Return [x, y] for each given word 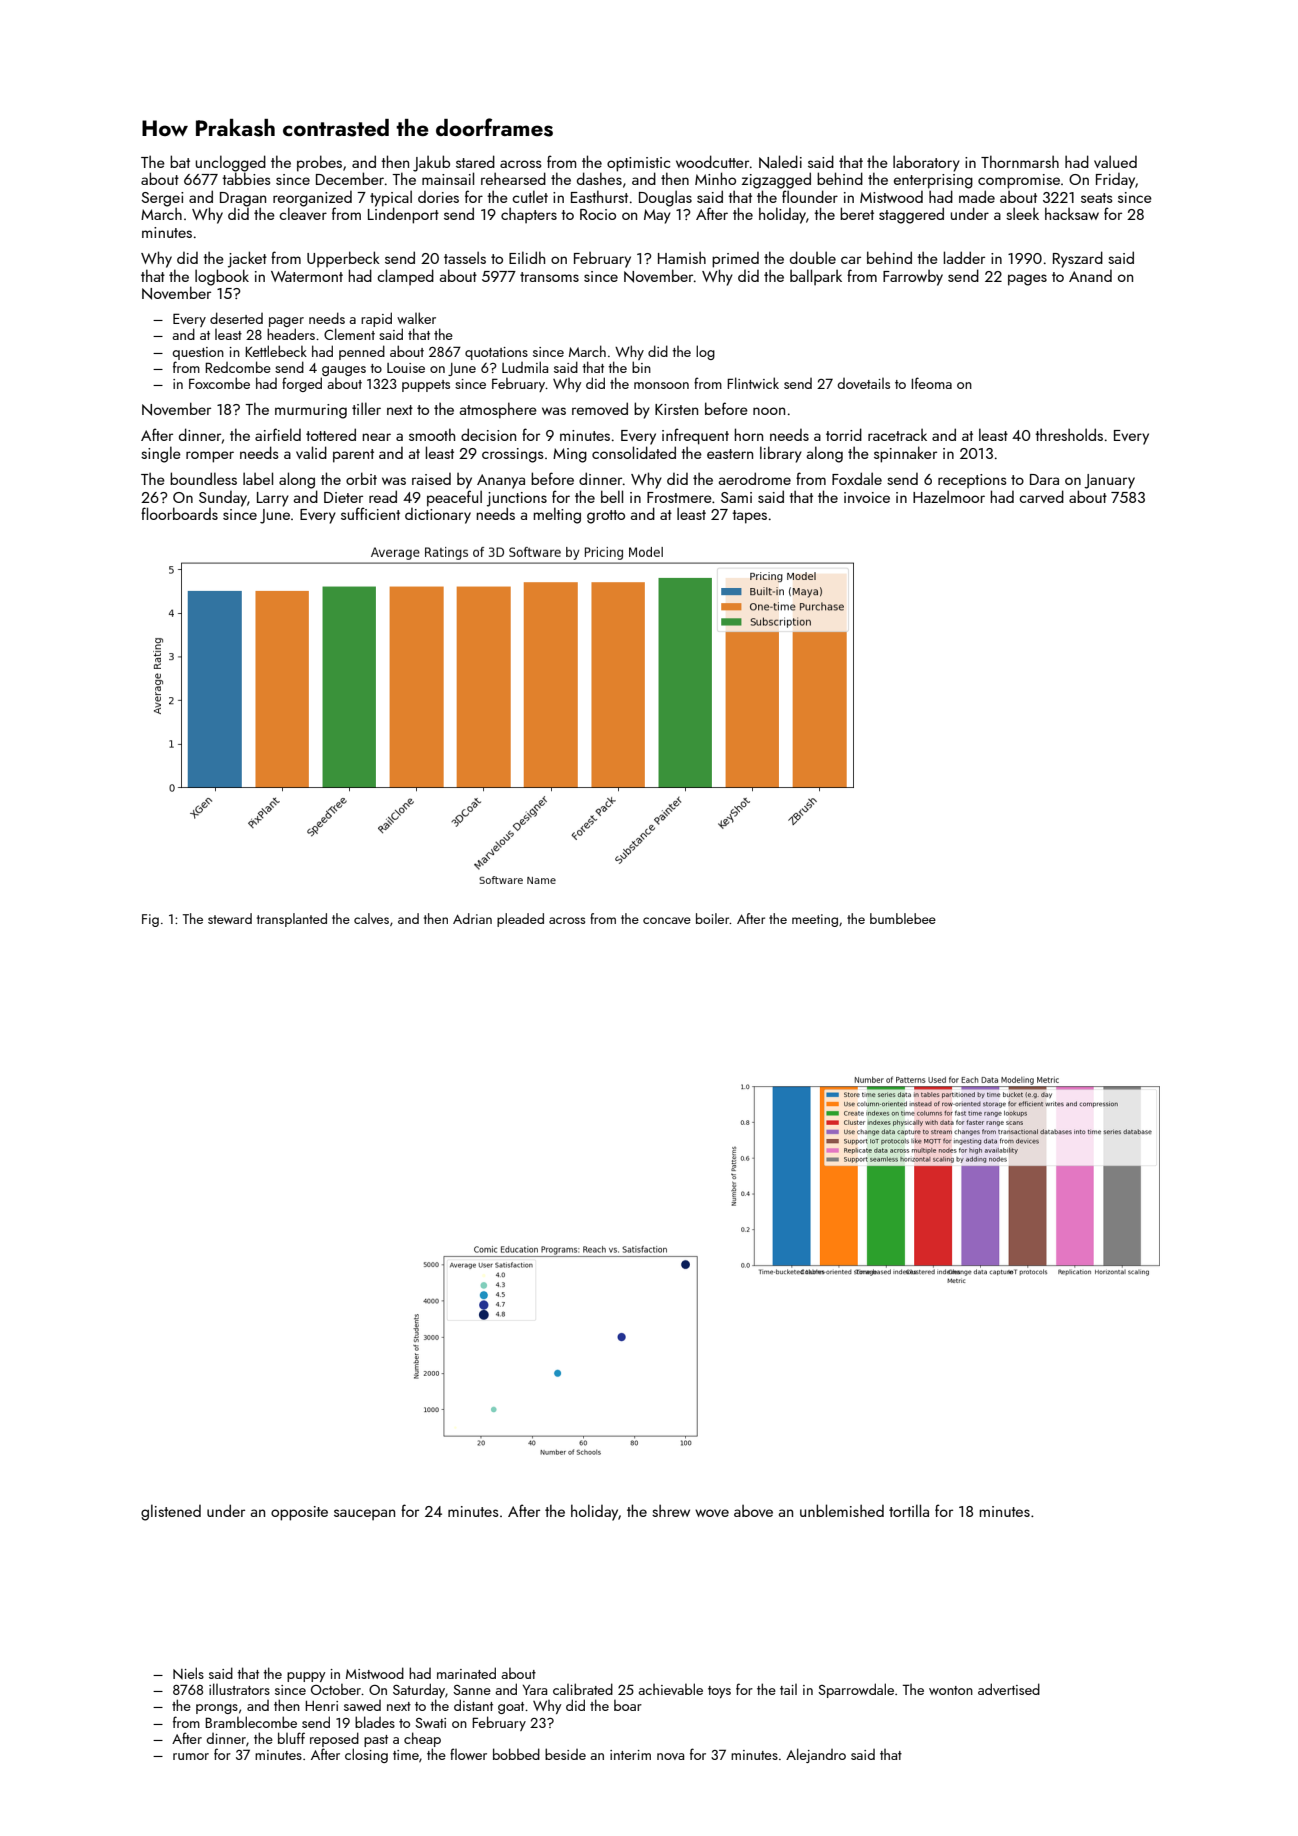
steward [230, 918]
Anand [1090, 276]
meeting [815, 920]
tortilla [909, 1510]
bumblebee [903, 918]
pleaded [520, 920]
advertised [1009, 1689]
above [753, 1511]
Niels [188, 1673]
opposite [299, 1513]
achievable [670, 1689]
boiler [713, 918]
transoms [549, 277]
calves [371, 918]
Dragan [243, 199]
